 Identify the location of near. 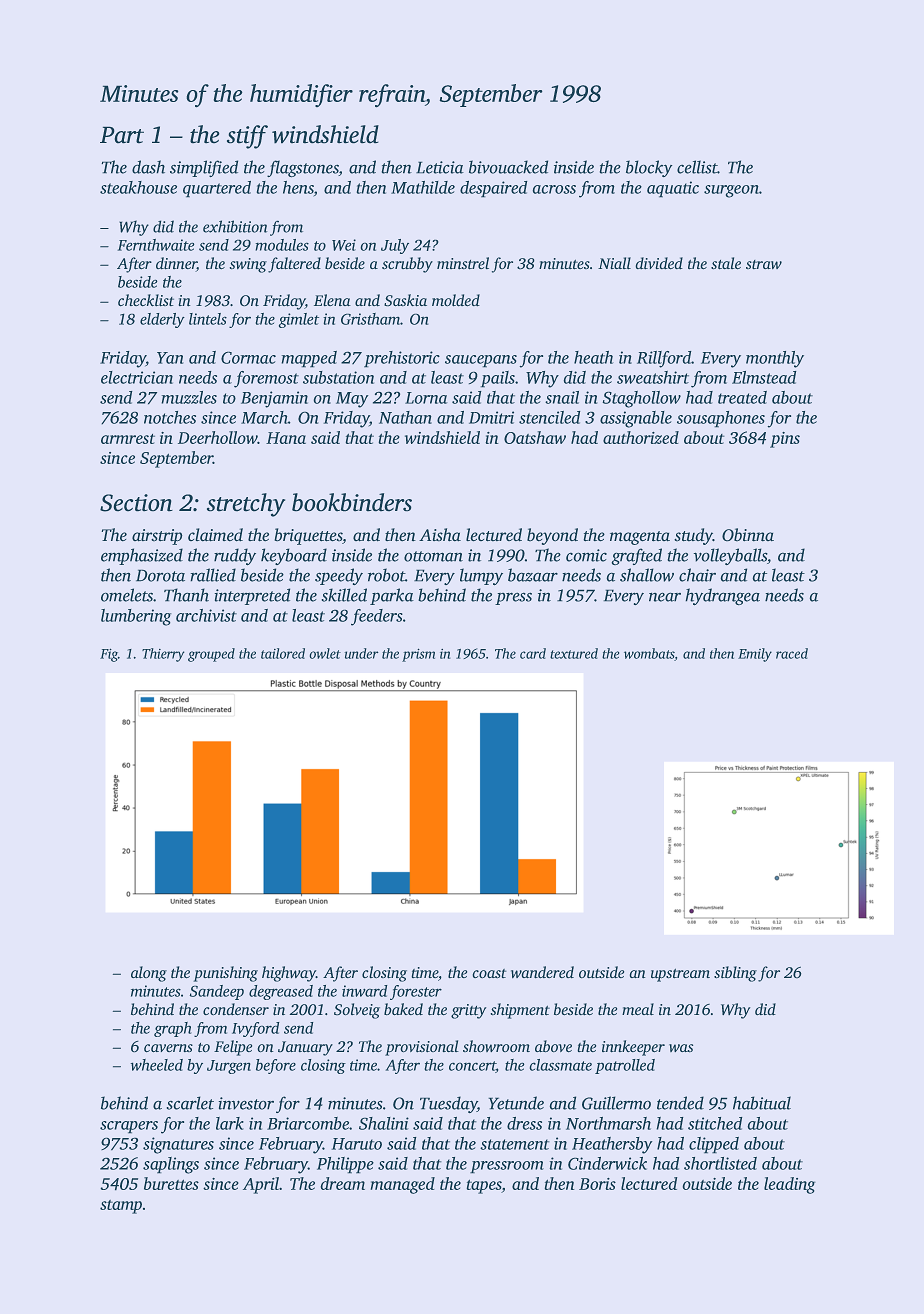
(665, 597).
